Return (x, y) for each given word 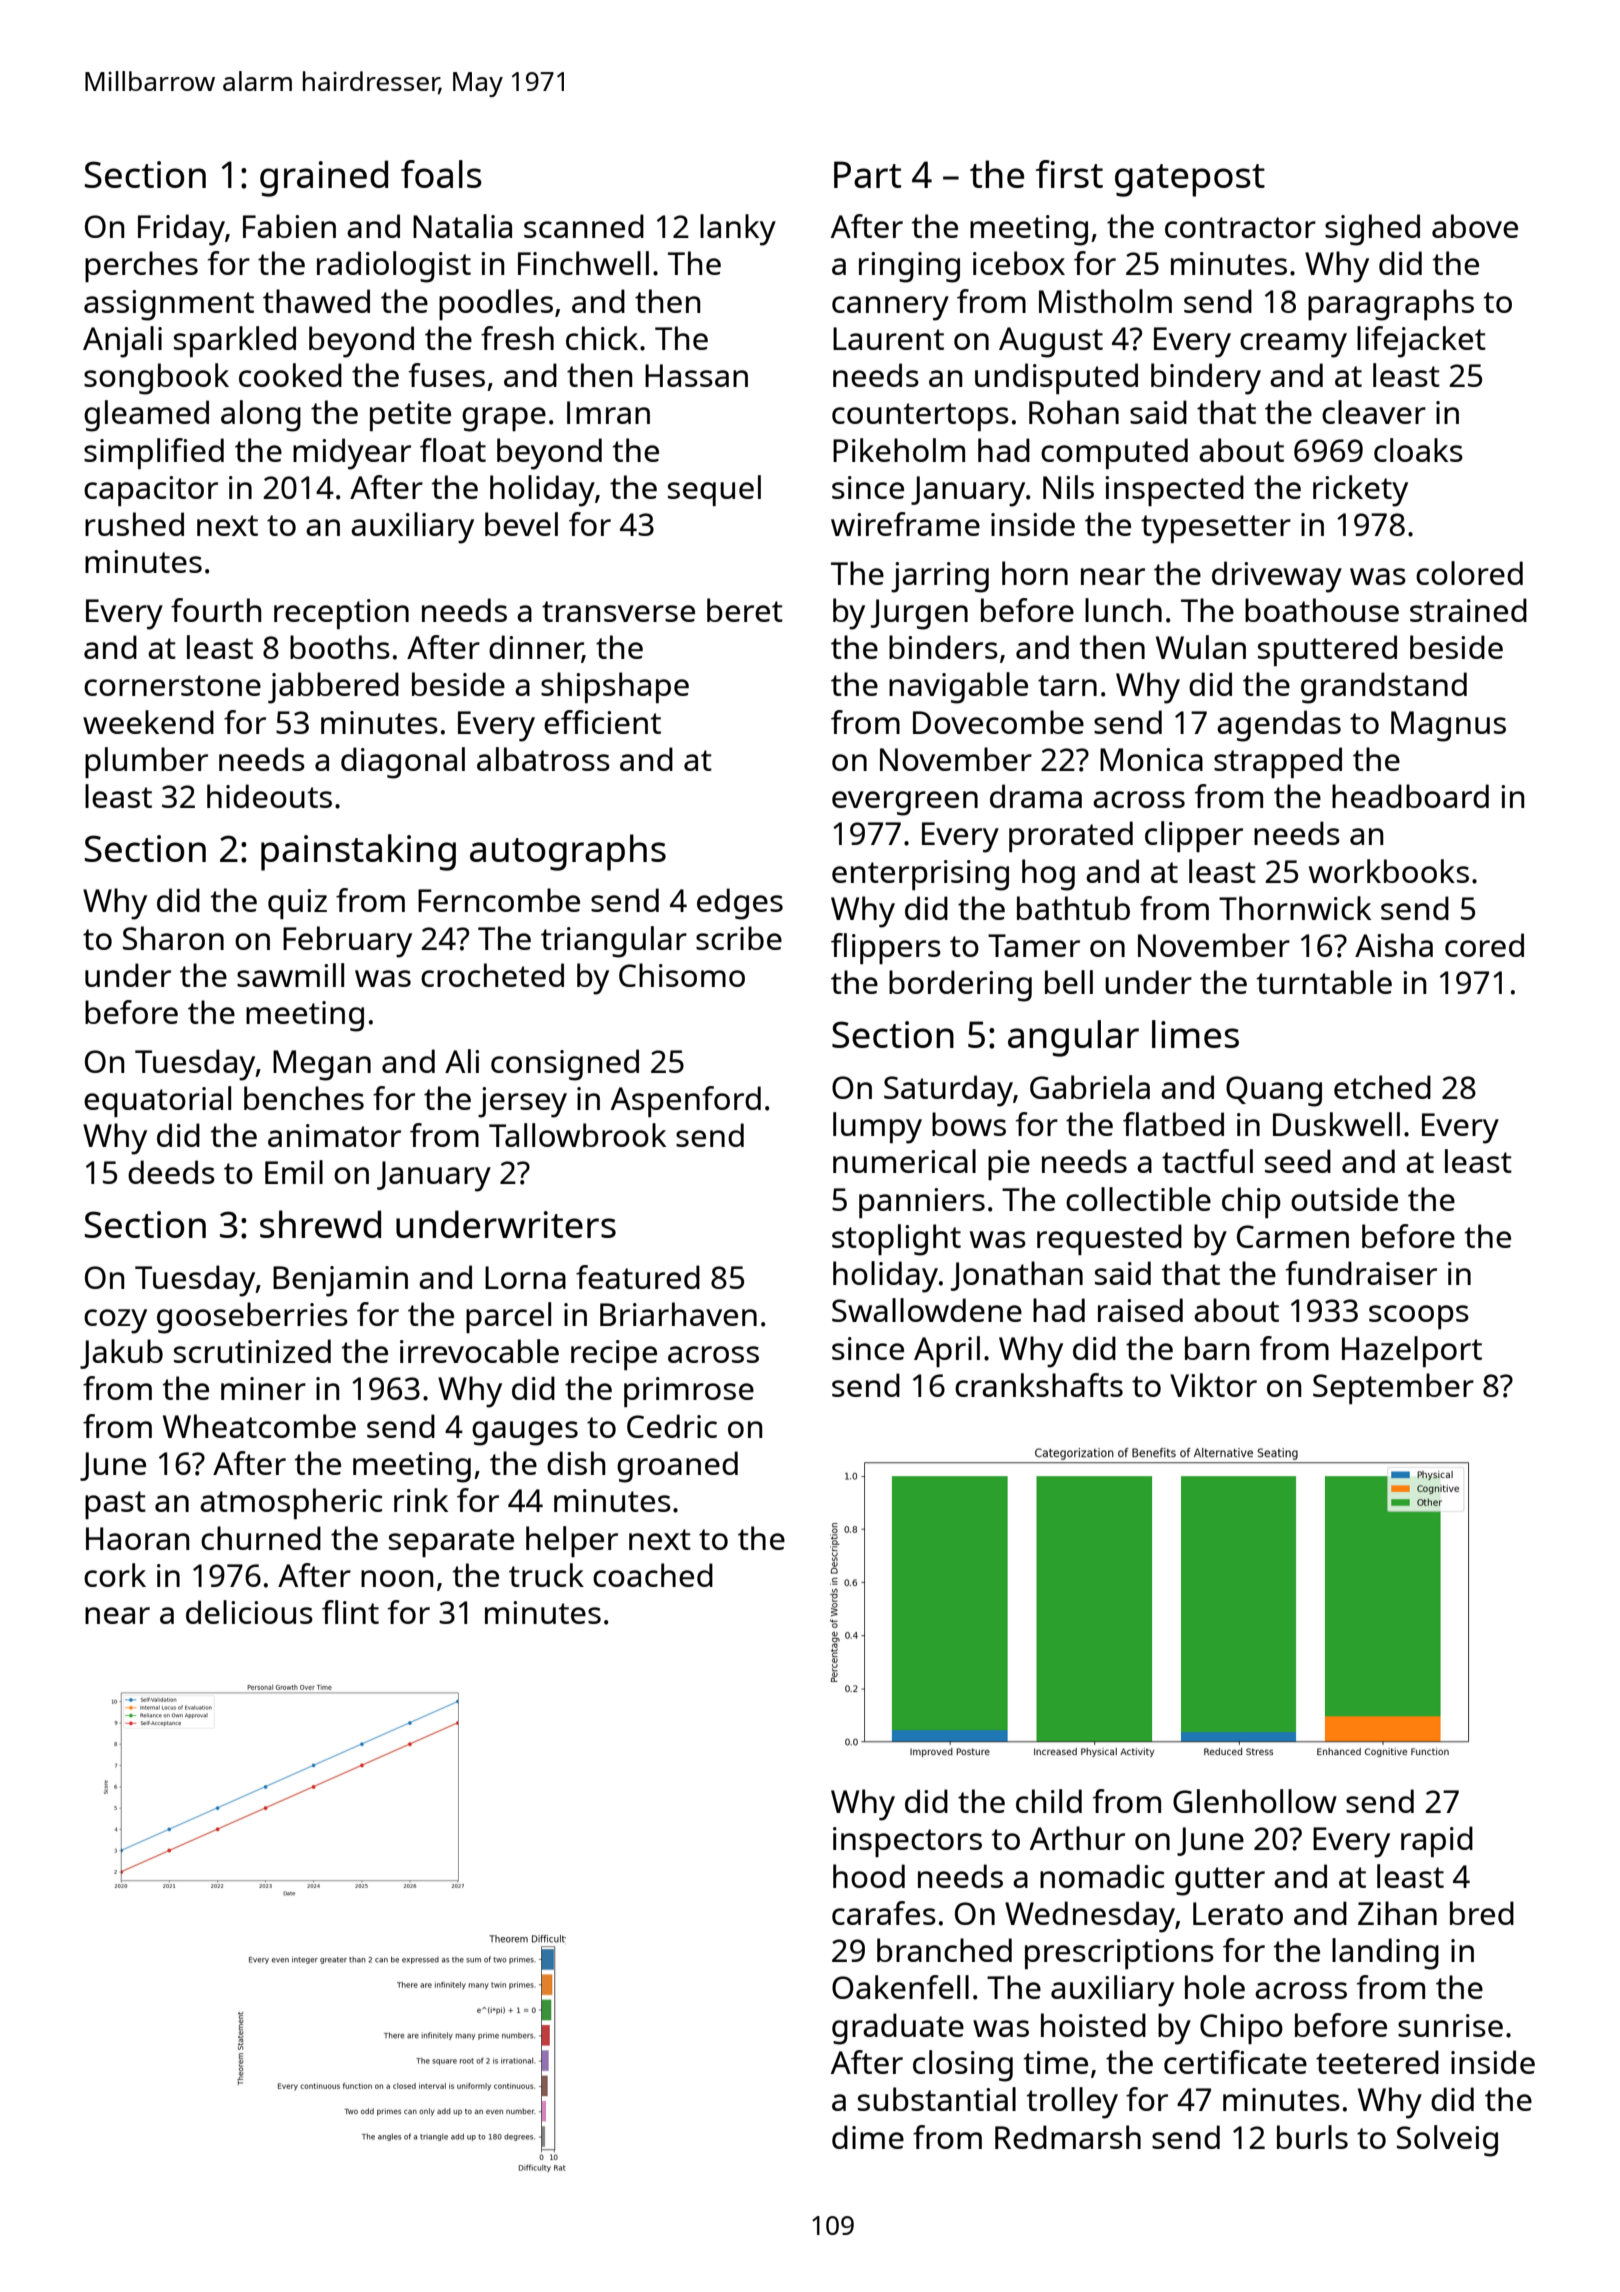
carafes (884, 1913)
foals (441, 174)
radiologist (394, 267)
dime (868, 2137)
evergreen (905, 803)
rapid (1437, 1841)
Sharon (173, 938)
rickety (1360, 491)
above (1475, 226)
